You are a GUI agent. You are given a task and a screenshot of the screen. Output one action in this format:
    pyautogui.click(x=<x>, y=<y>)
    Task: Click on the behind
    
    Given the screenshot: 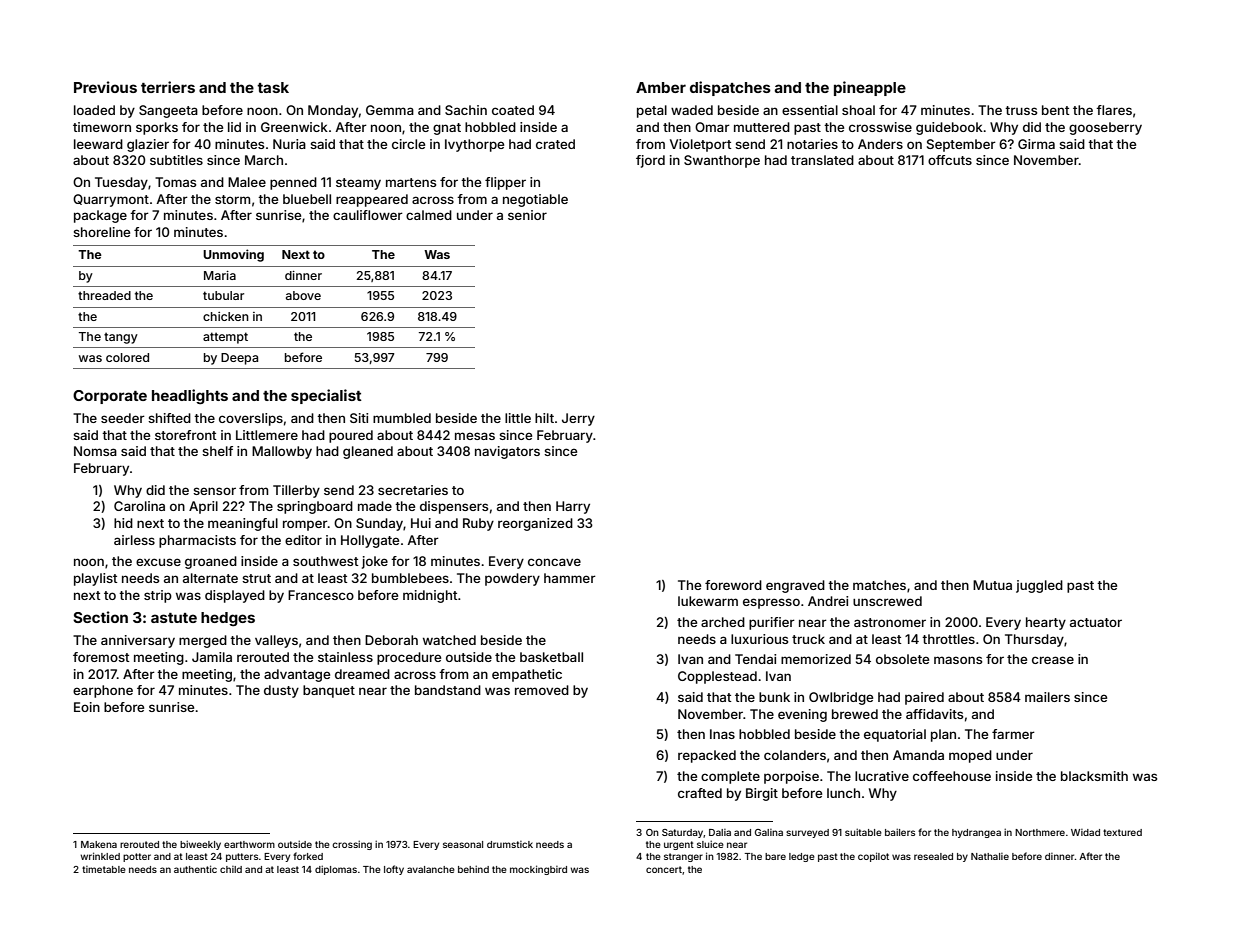 What is the action you would take?
    pyautogui.click(x=473, y=869)
